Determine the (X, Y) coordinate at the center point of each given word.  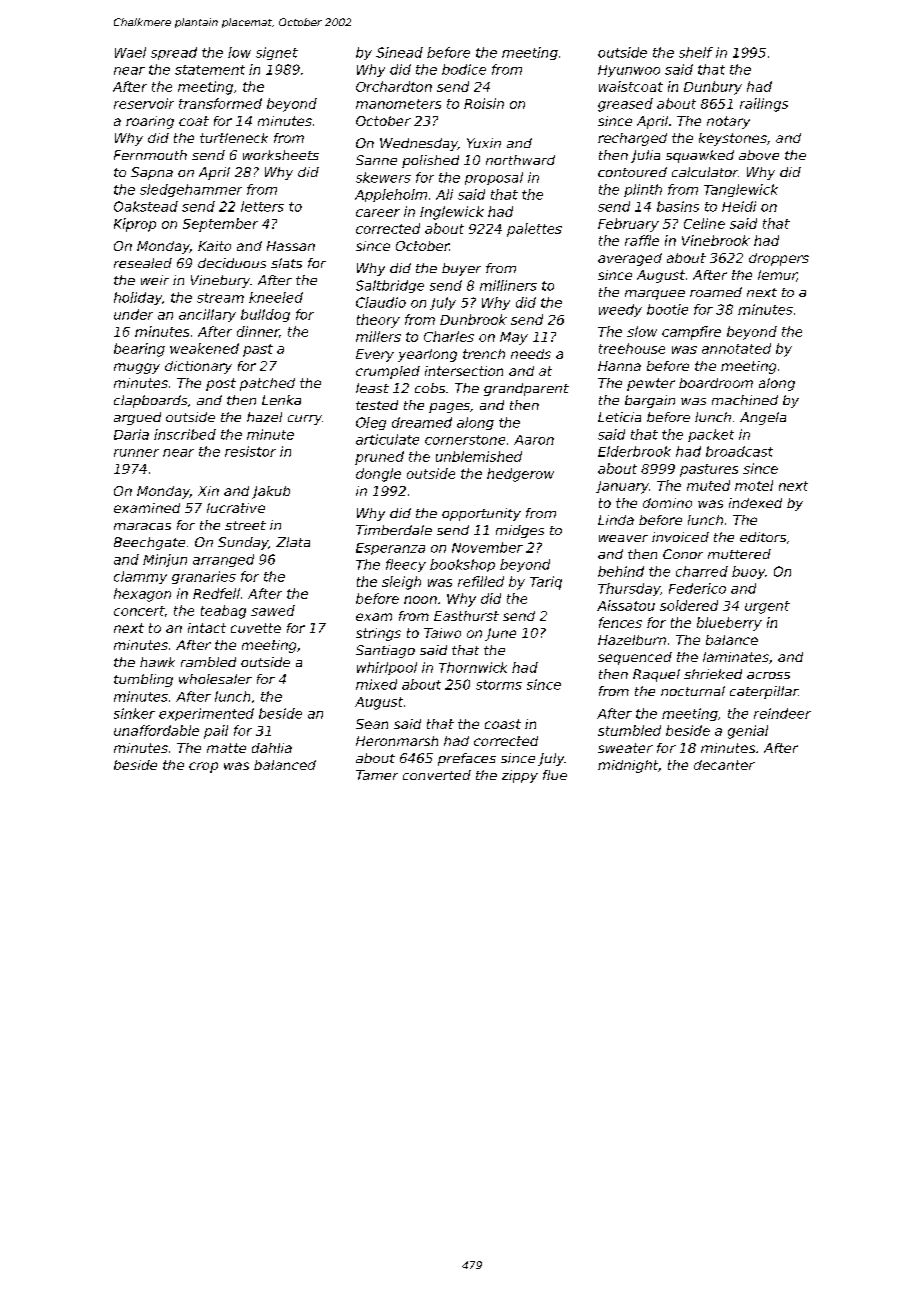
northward (520, 160)
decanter (724, 765)
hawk (157, 662)
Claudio (381, 302)
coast (503, 724)
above (759, 155)
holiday (138, 298)
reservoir (144, 103)
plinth (643, 190)
